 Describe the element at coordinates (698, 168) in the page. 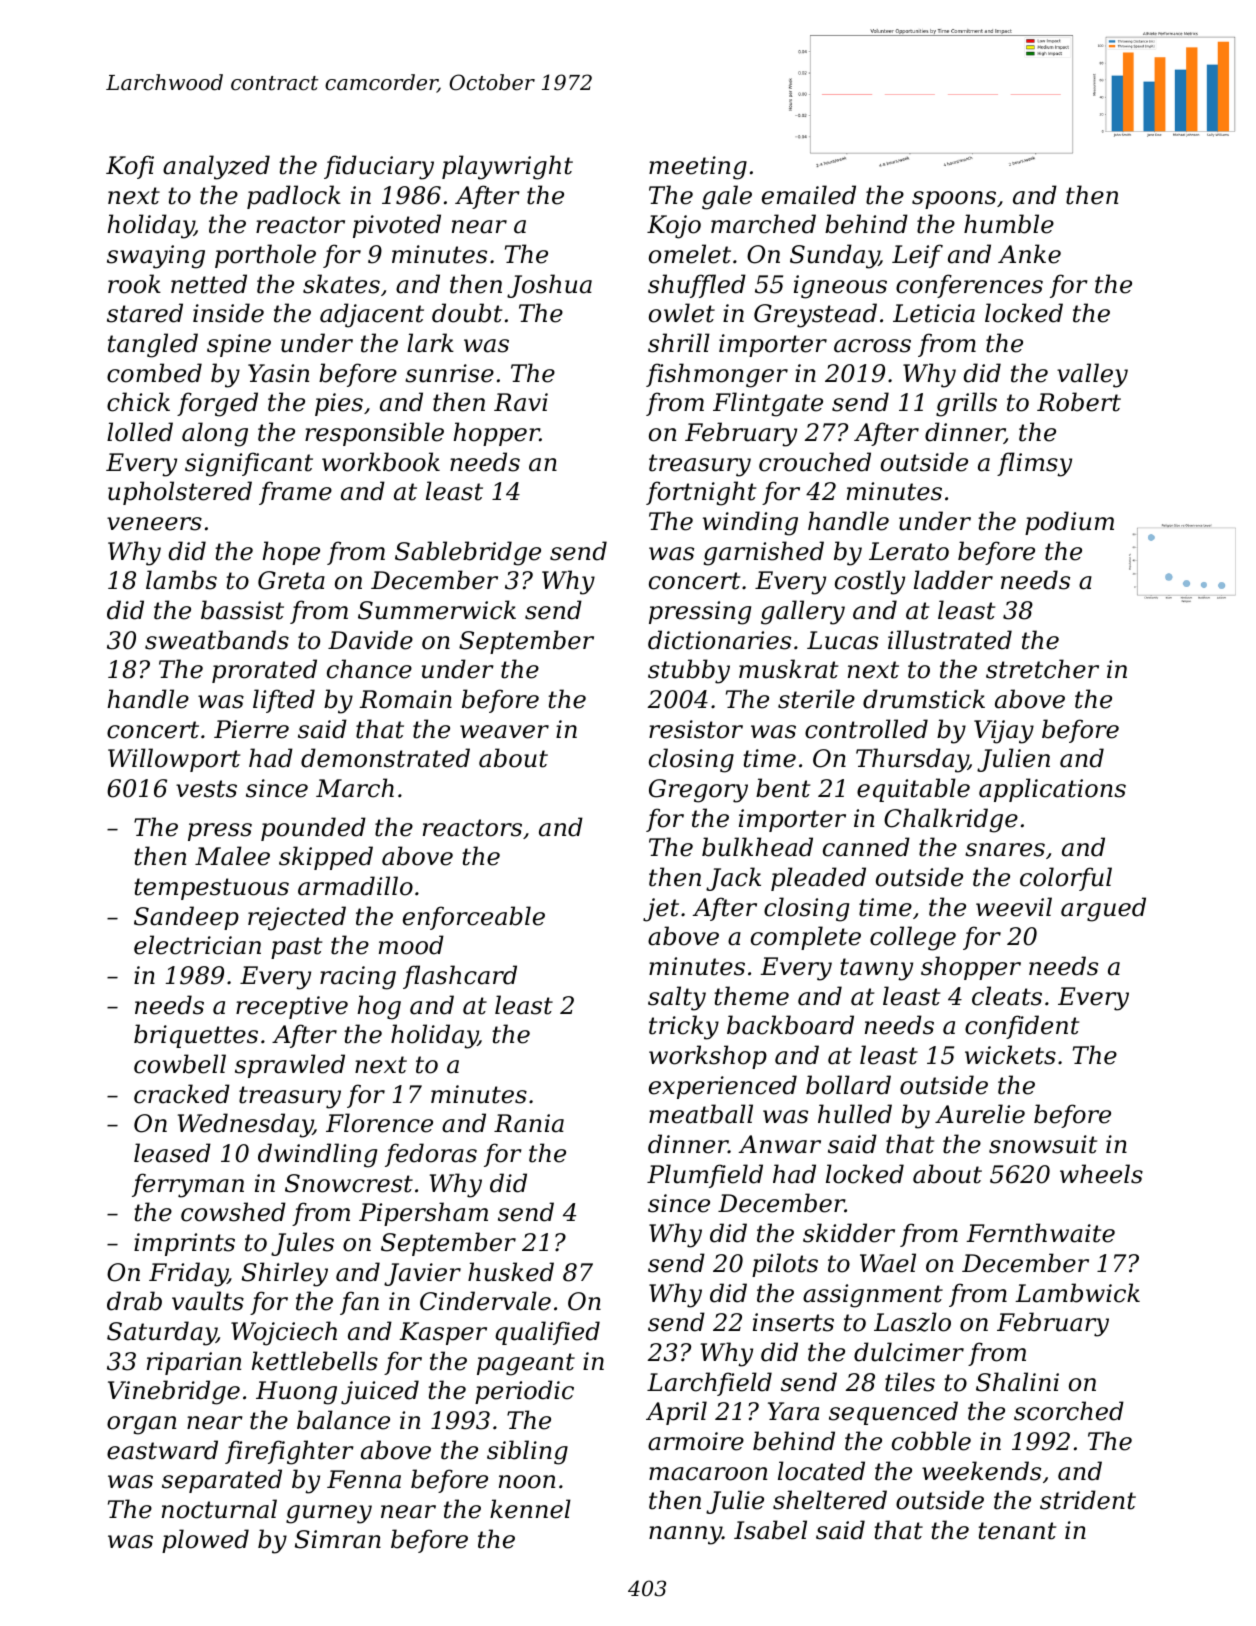

I see `meeting` at that location.
